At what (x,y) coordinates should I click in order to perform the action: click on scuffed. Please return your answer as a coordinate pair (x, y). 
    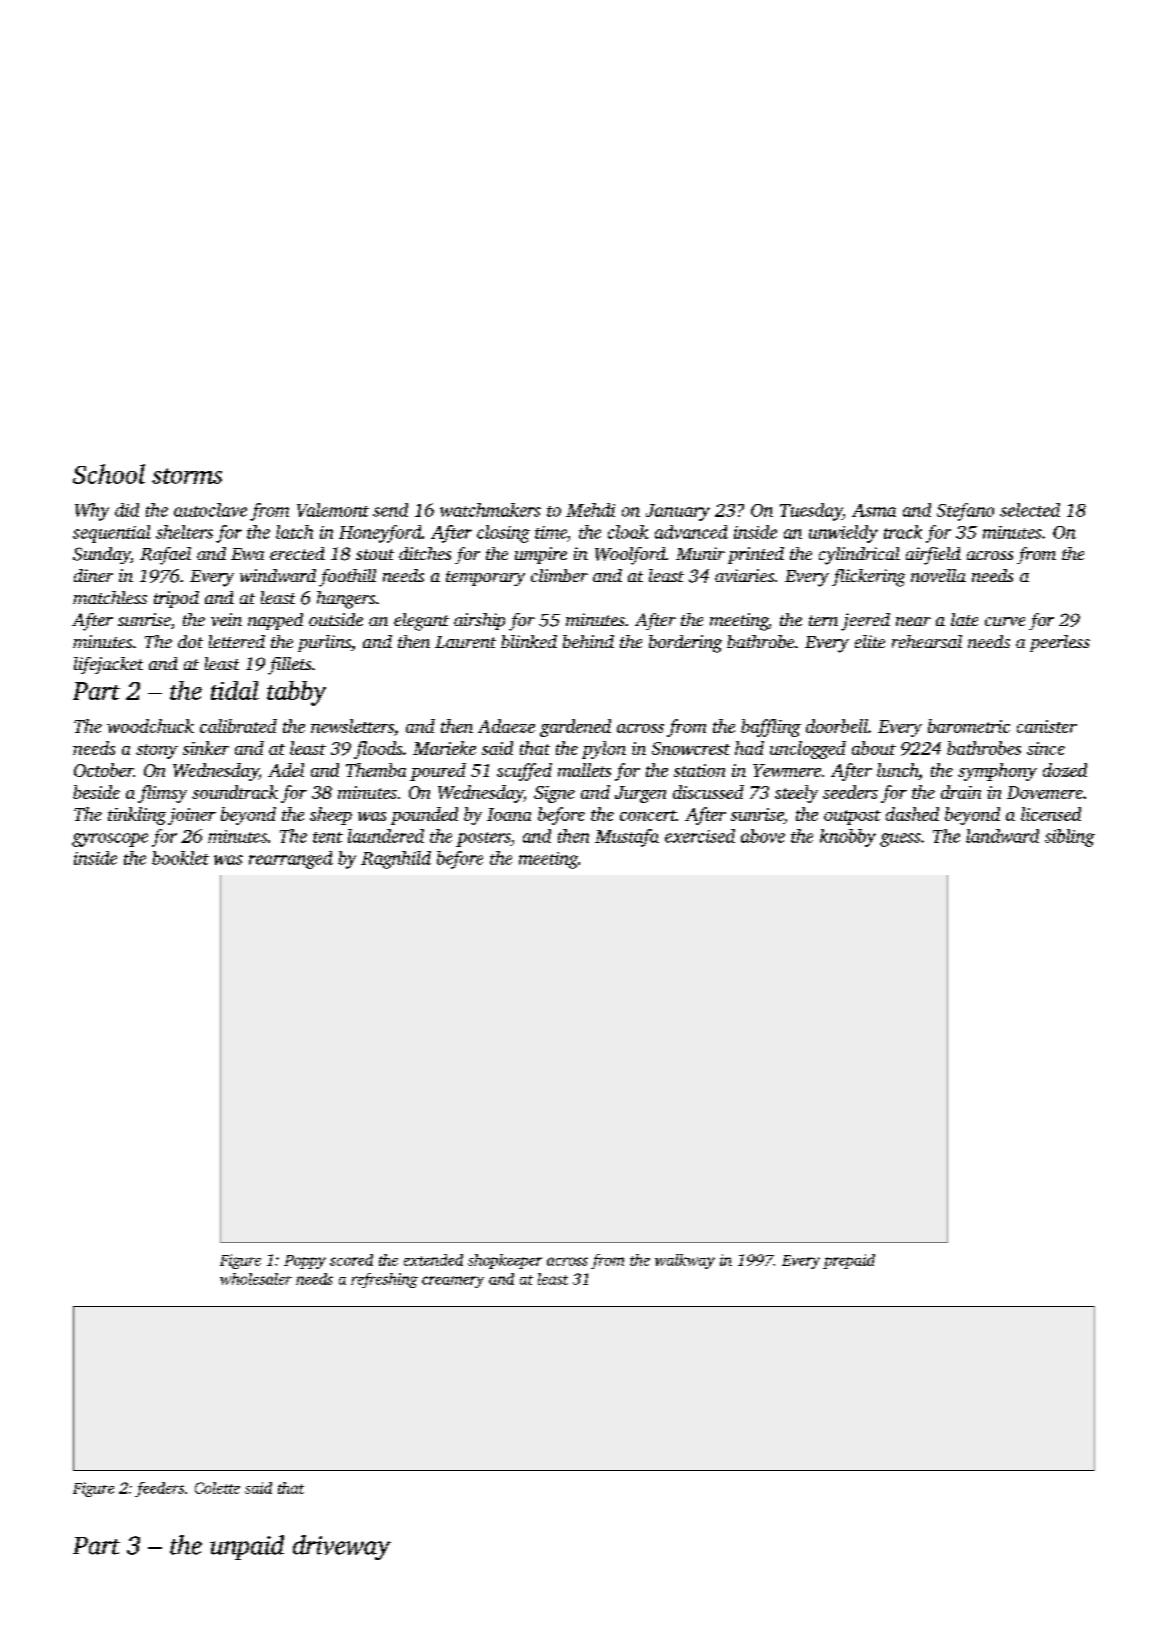
    Looking at the image, I should click on (524, 772).
